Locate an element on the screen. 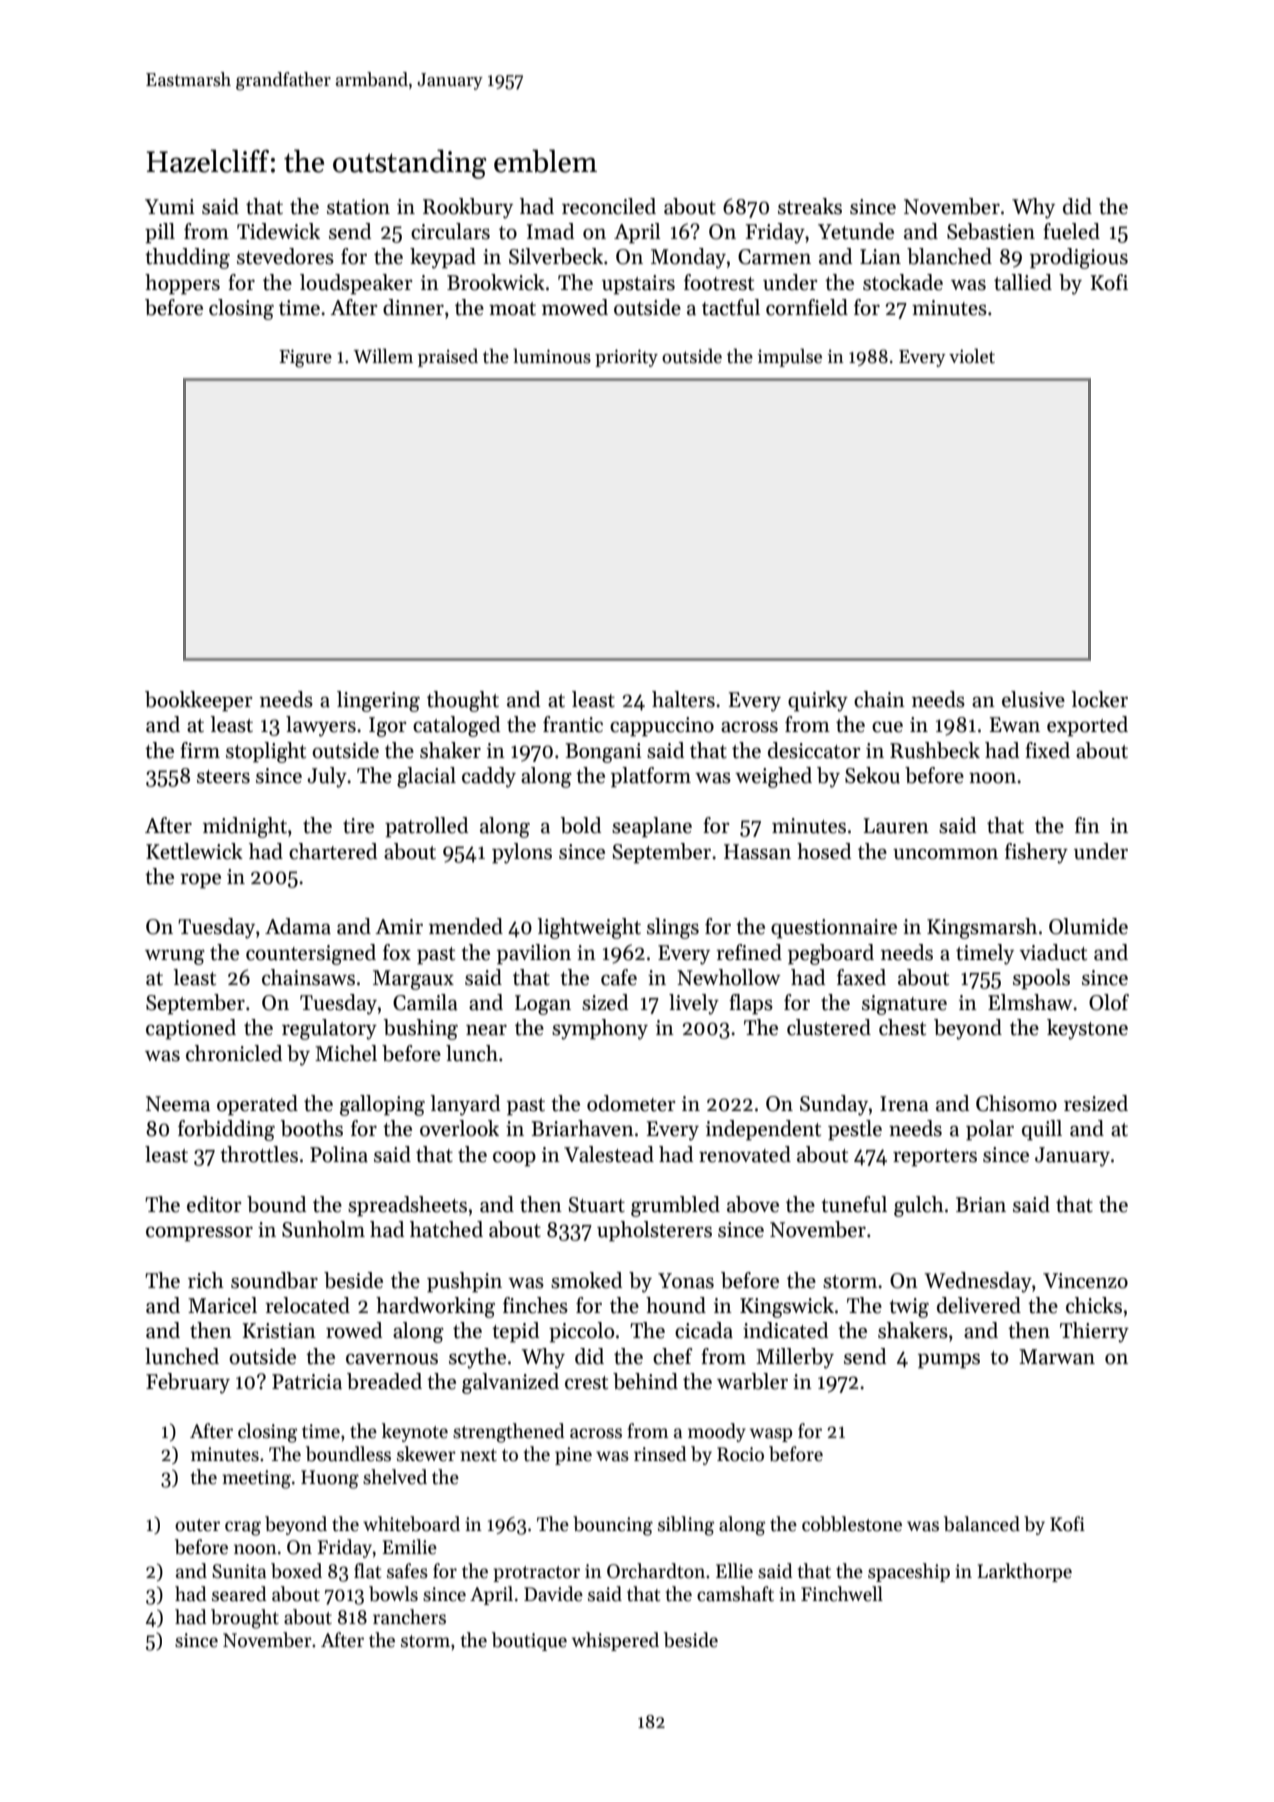 The image size is (1274, 1802). Orchardton is located at coordinates (656, 1571).
